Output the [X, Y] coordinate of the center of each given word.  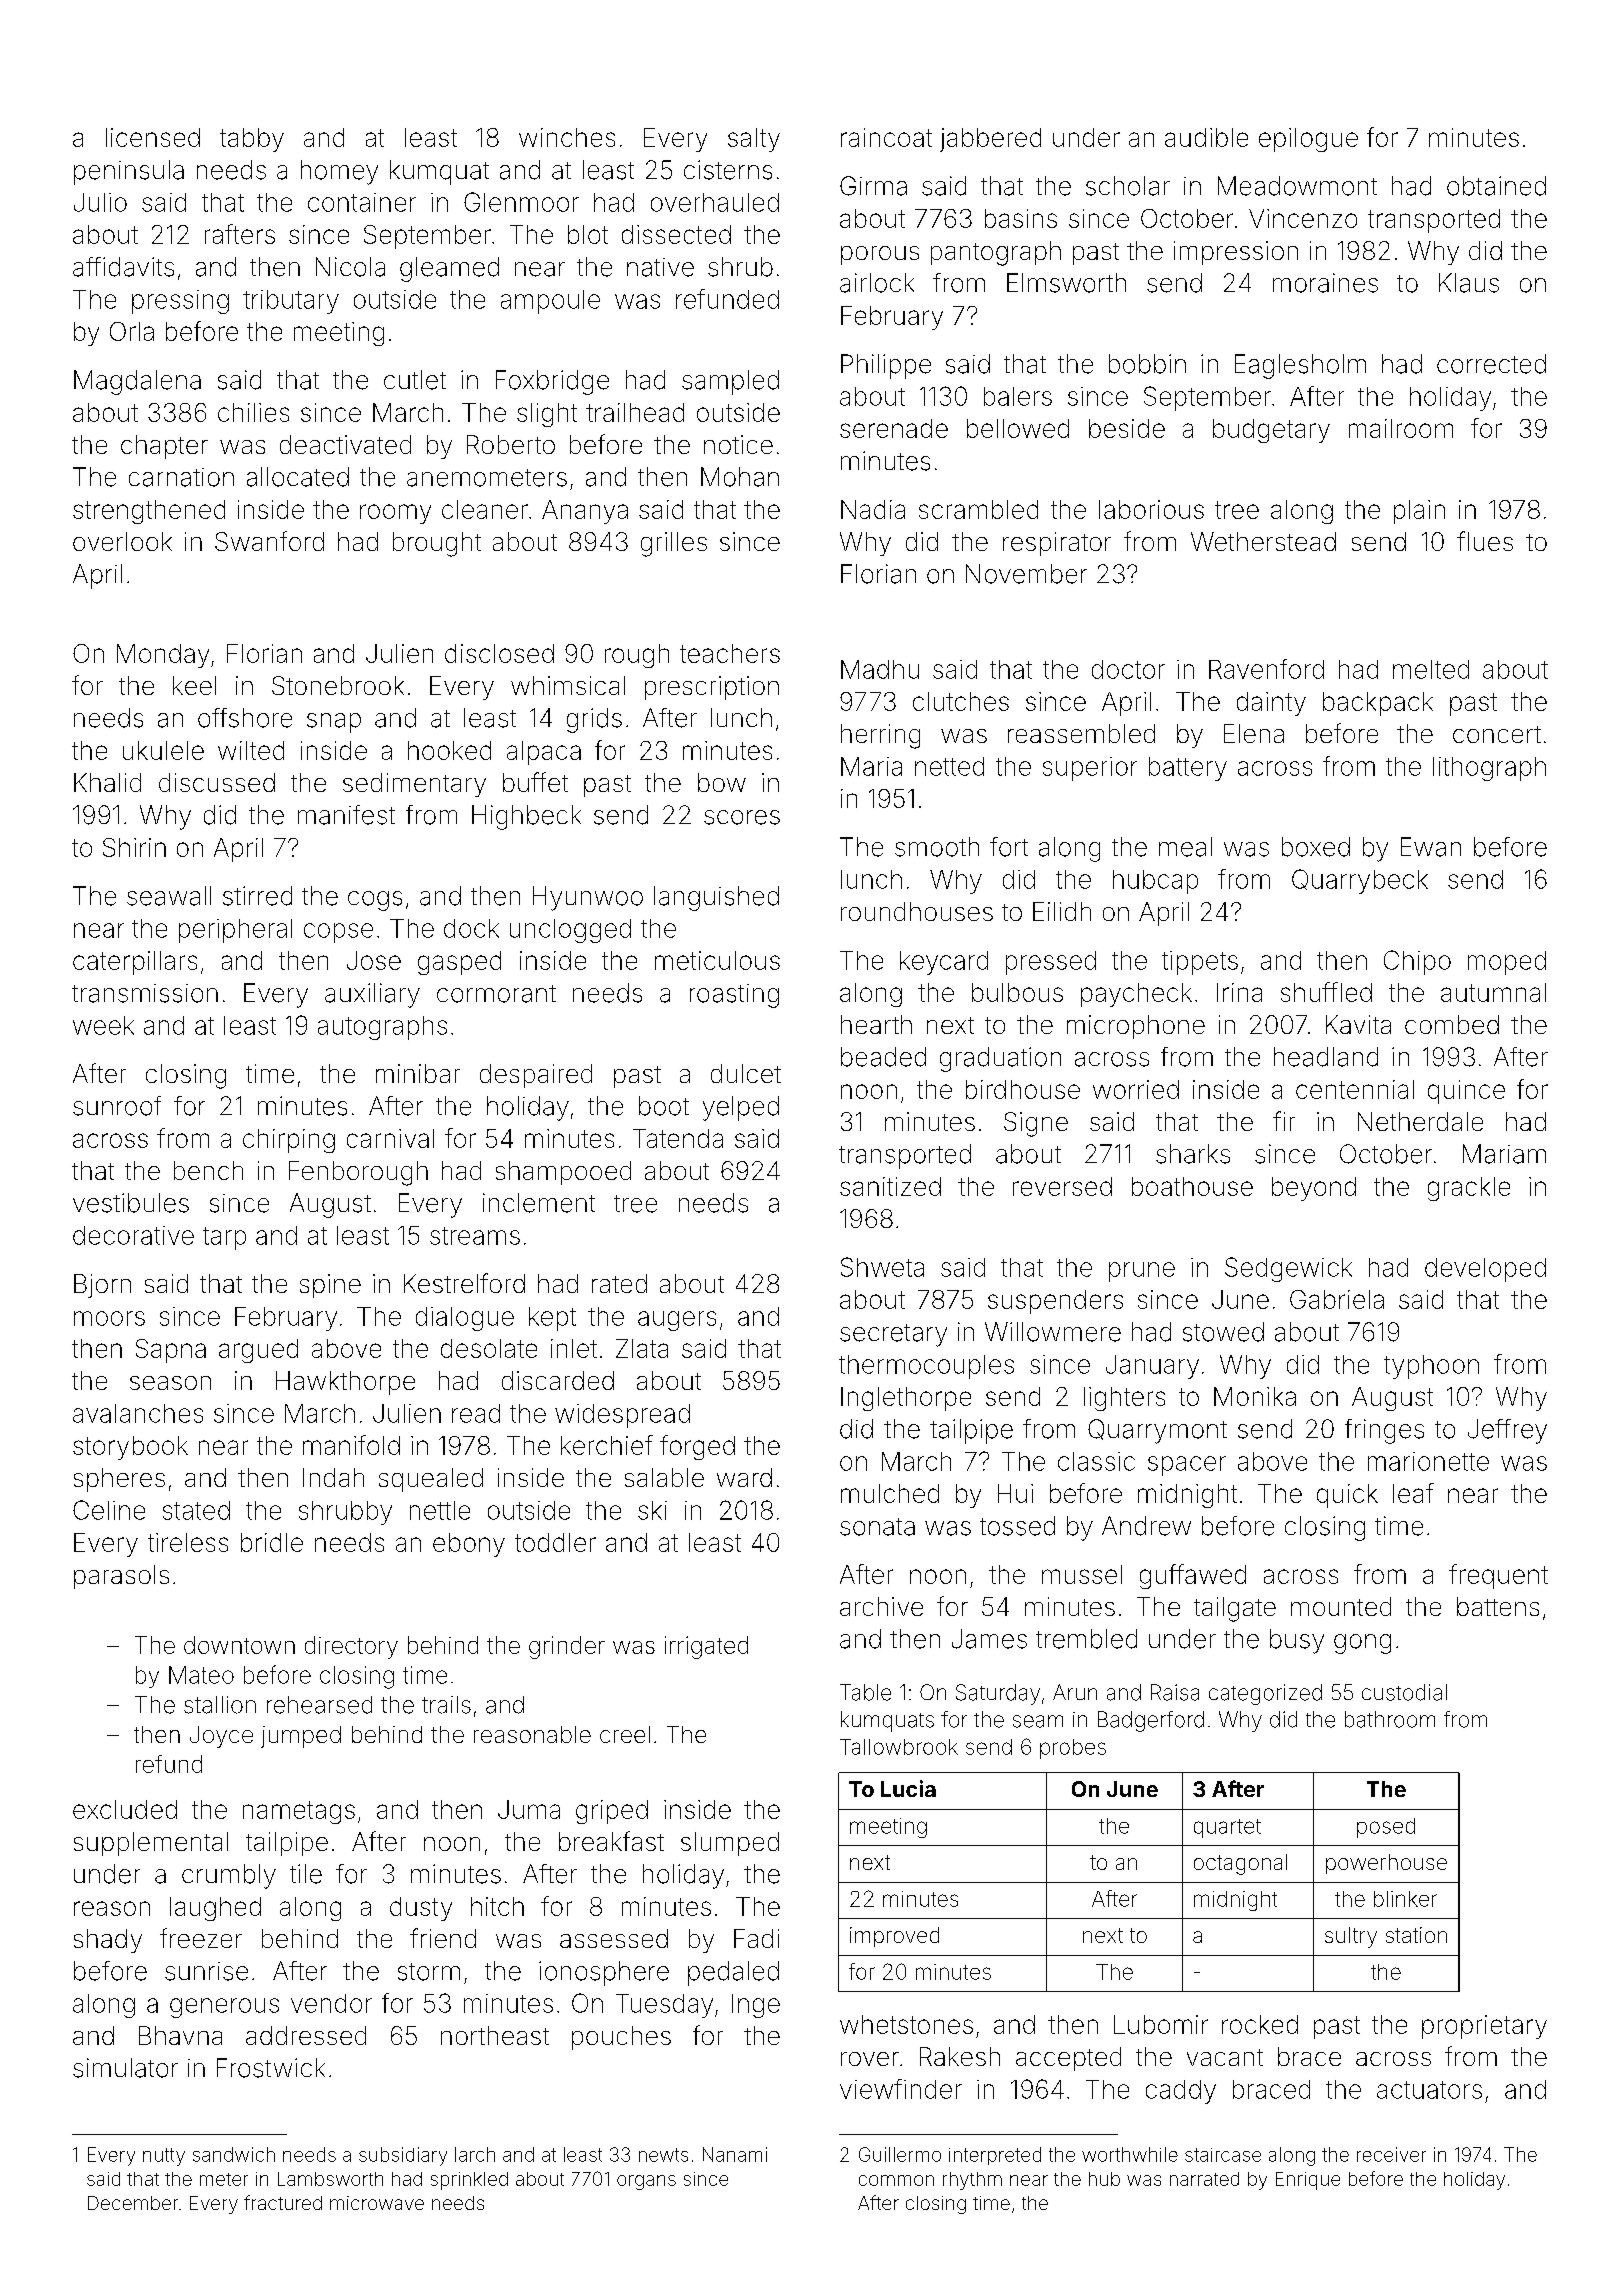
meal [1185, 847]
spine [330, 1286]
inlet [574, 1348]
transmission [145, 993]
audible [1206, 137]
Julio [100, 202]
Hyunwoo [588, 898]
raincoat [886, 137]
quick [1347, 1496]
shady [108, 1941]
